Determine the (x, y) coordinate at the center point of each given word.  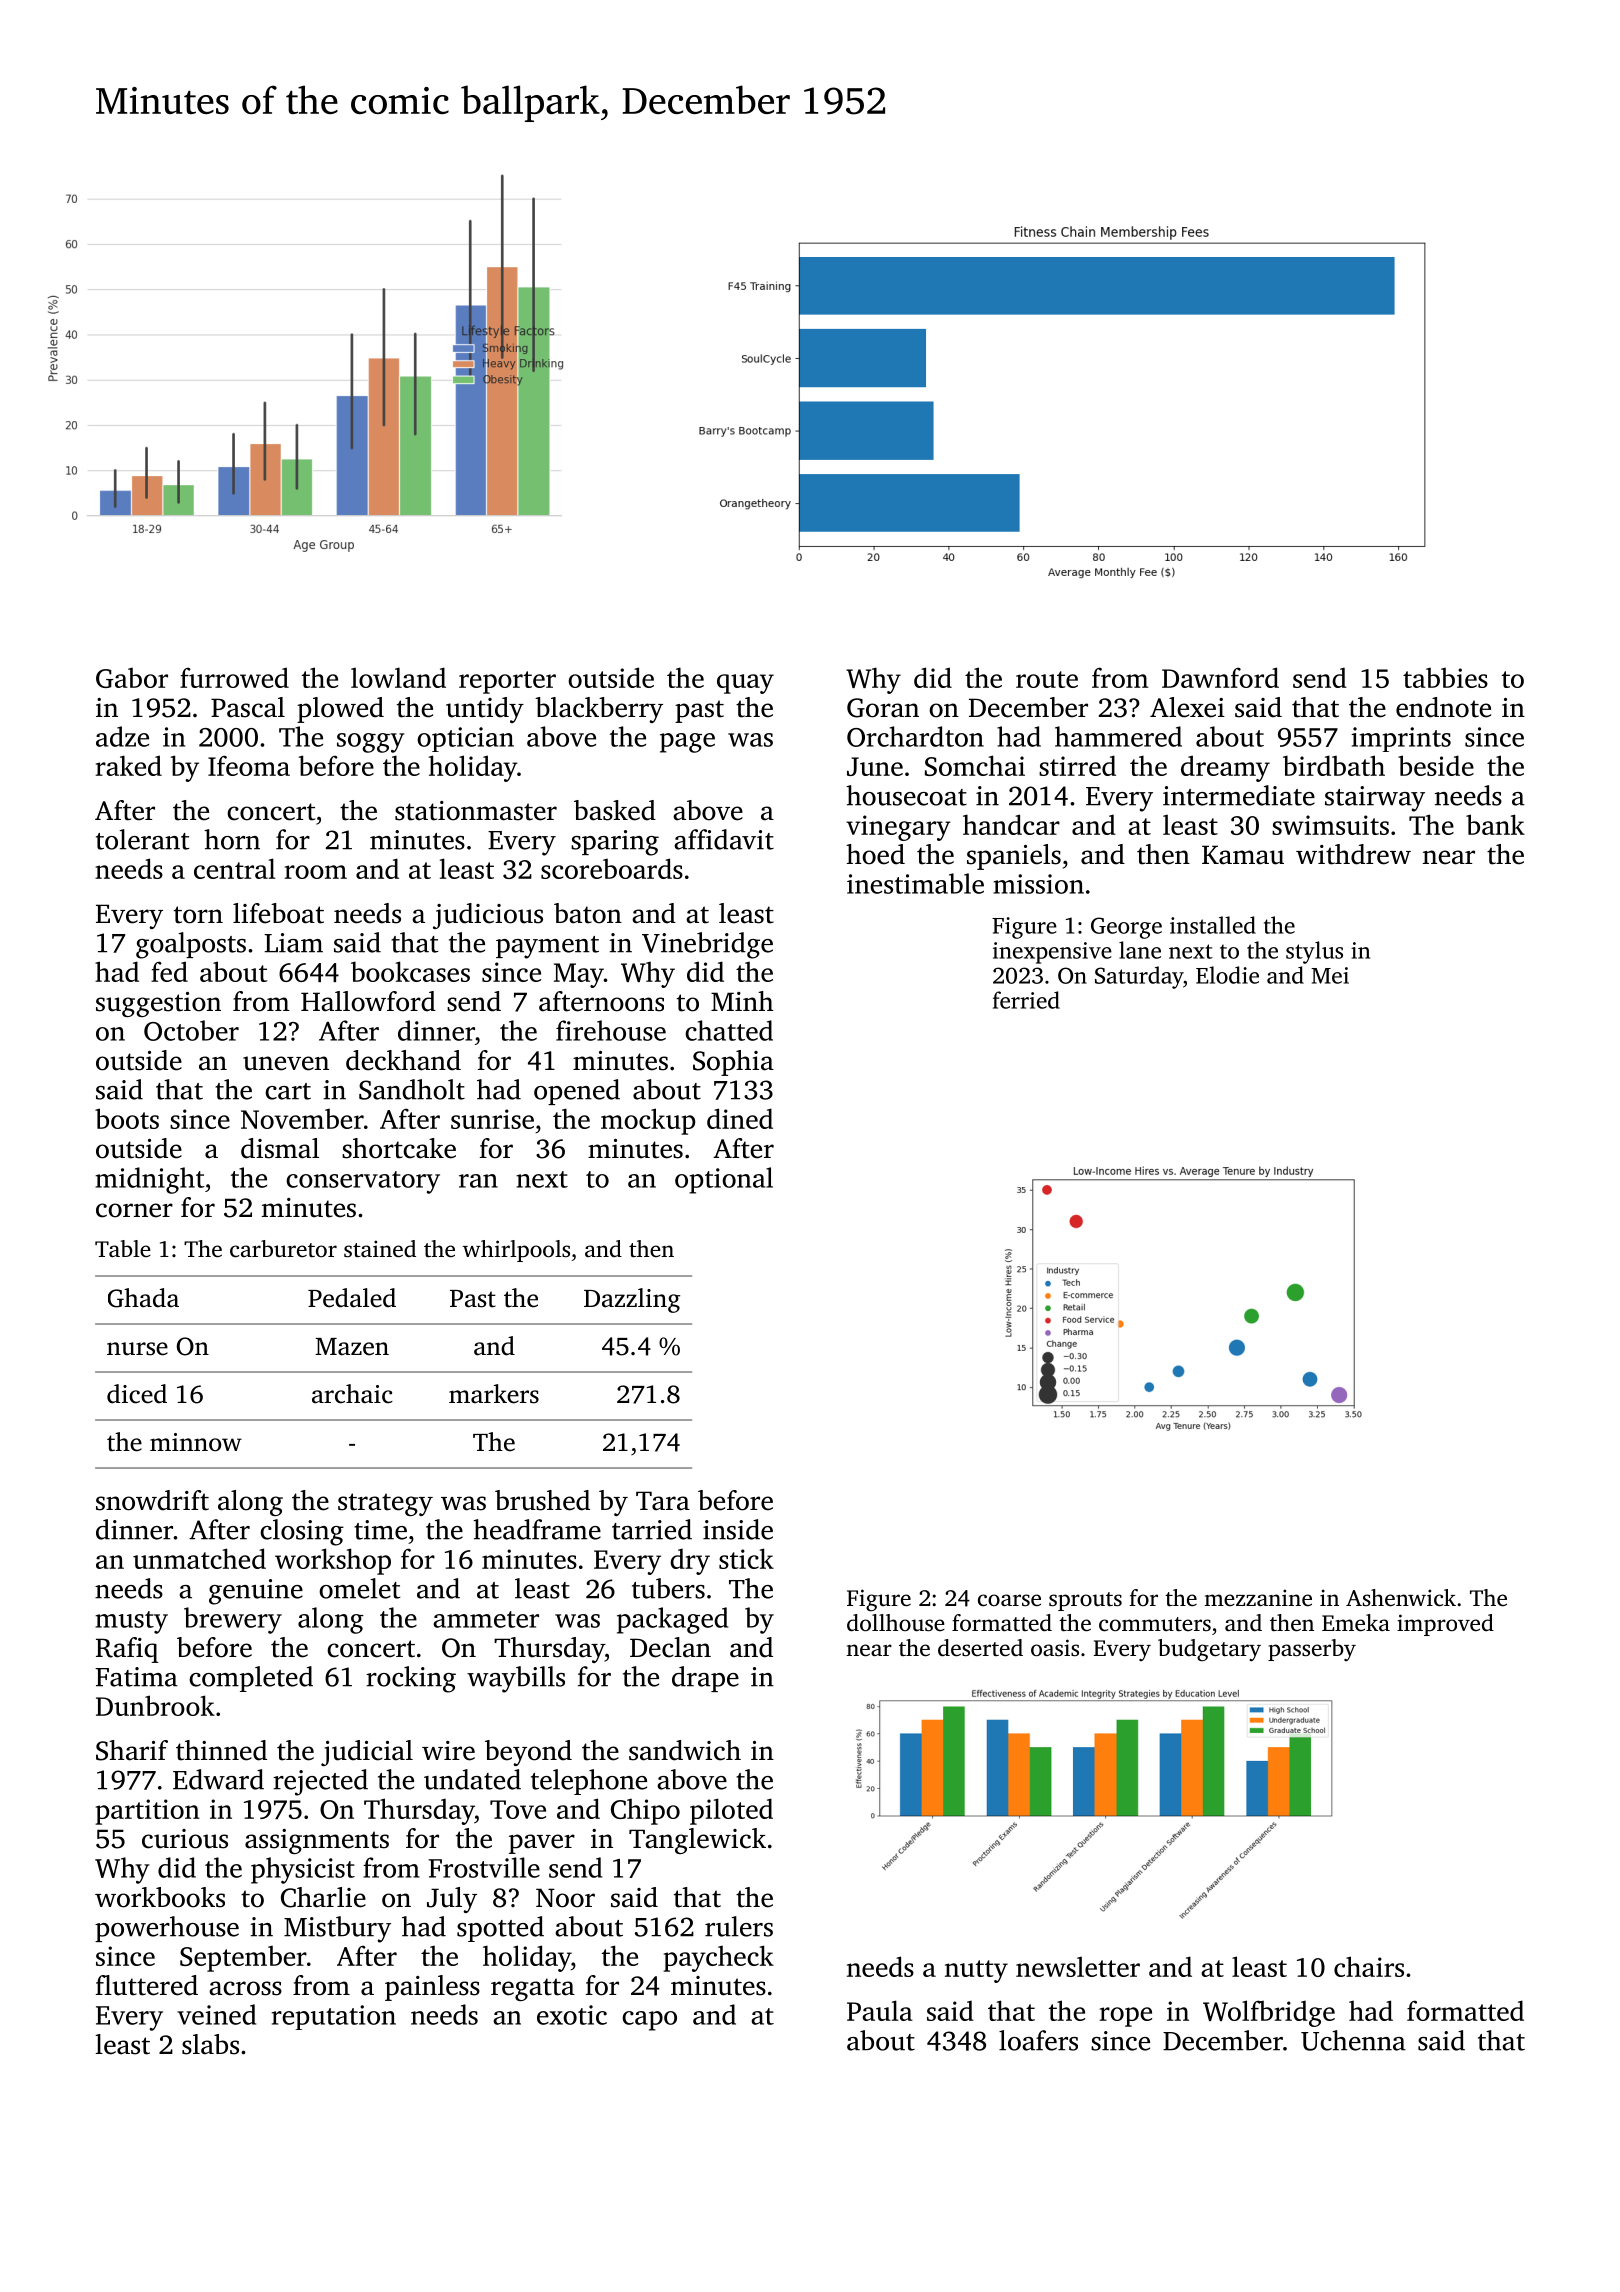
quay (745, 684)
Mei (1330, 975)
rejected (320, 1782)
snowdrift (152, 1500)
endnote (1443, 707)
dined (740, 1118)
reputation (334, 2017)
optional (724, 1180)
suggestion (158, 1004)
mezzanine (1258, 1598)
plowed (340, 710)
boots (127, 1118)
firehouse (611, 1030)
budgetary (1209, 1650)
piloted (731, 1811)
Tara (663, 1501)
